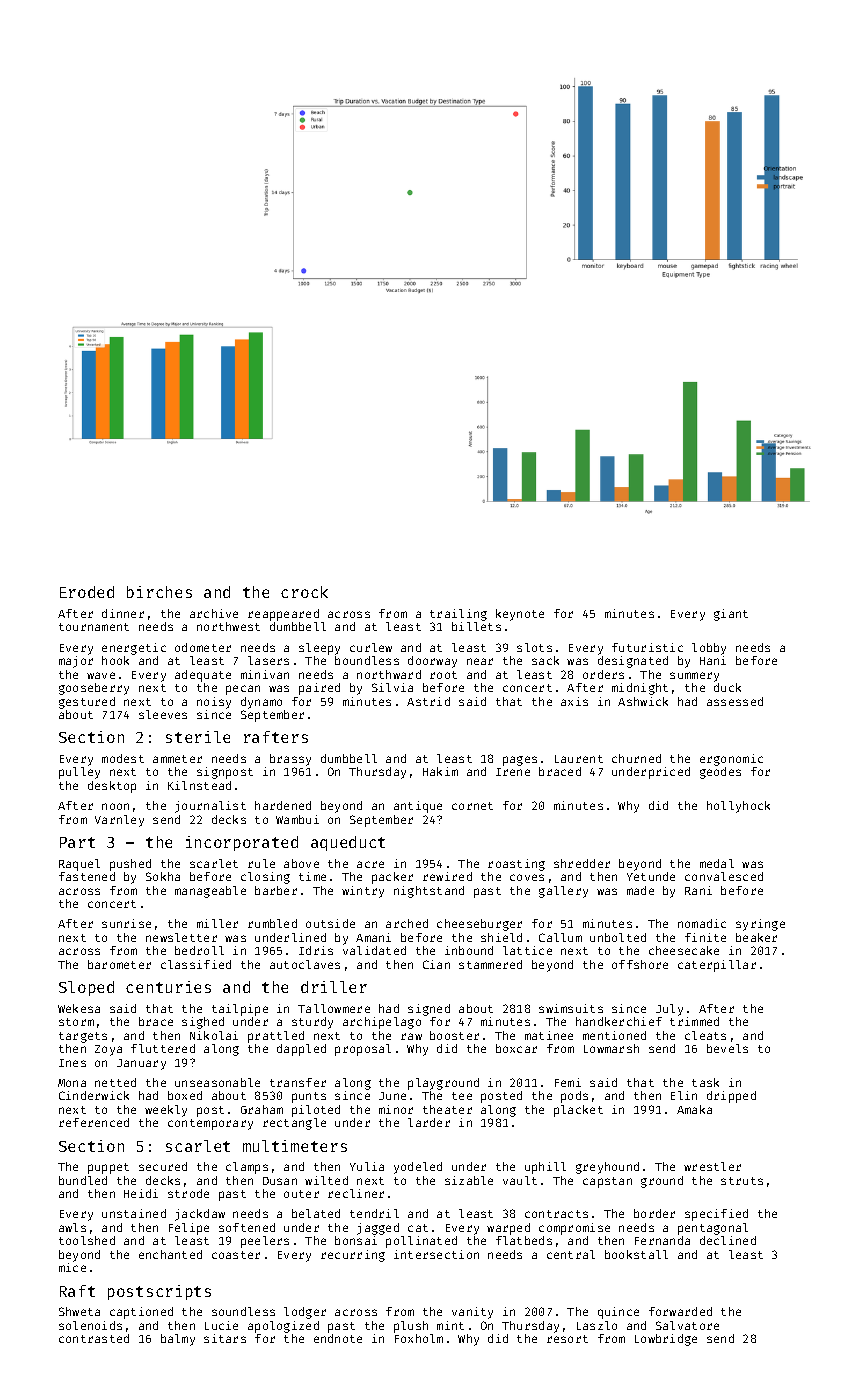 The image size is (849, 1400). What do you see at coordinates (582, 863) in the document?
I see `shredder` at bounding box center [582, 863].
